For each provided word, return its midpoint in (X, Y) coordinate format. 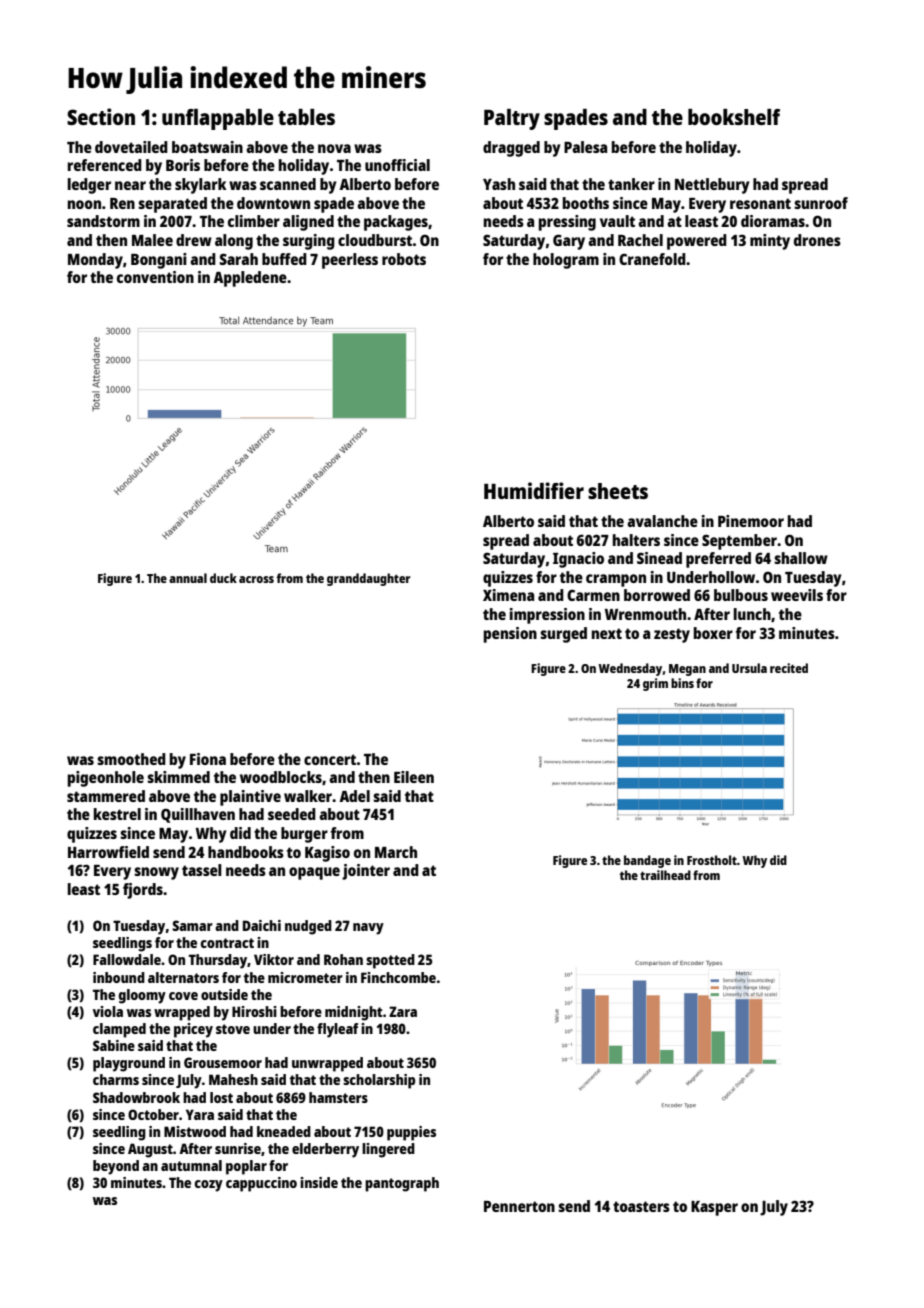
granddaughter (368, 579)
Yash (499, 184)
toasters (641, 1206)
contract (227, 943)
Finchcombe (398, 977)
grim (655, 684)
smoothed (131, 759)
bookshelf (734, 117)
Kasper (714, 1208)
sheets (618, 491)
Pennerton (519, 1206)
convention (155, 277)
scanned (288, 184)
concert (330, 759)
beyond (116, 1167)
